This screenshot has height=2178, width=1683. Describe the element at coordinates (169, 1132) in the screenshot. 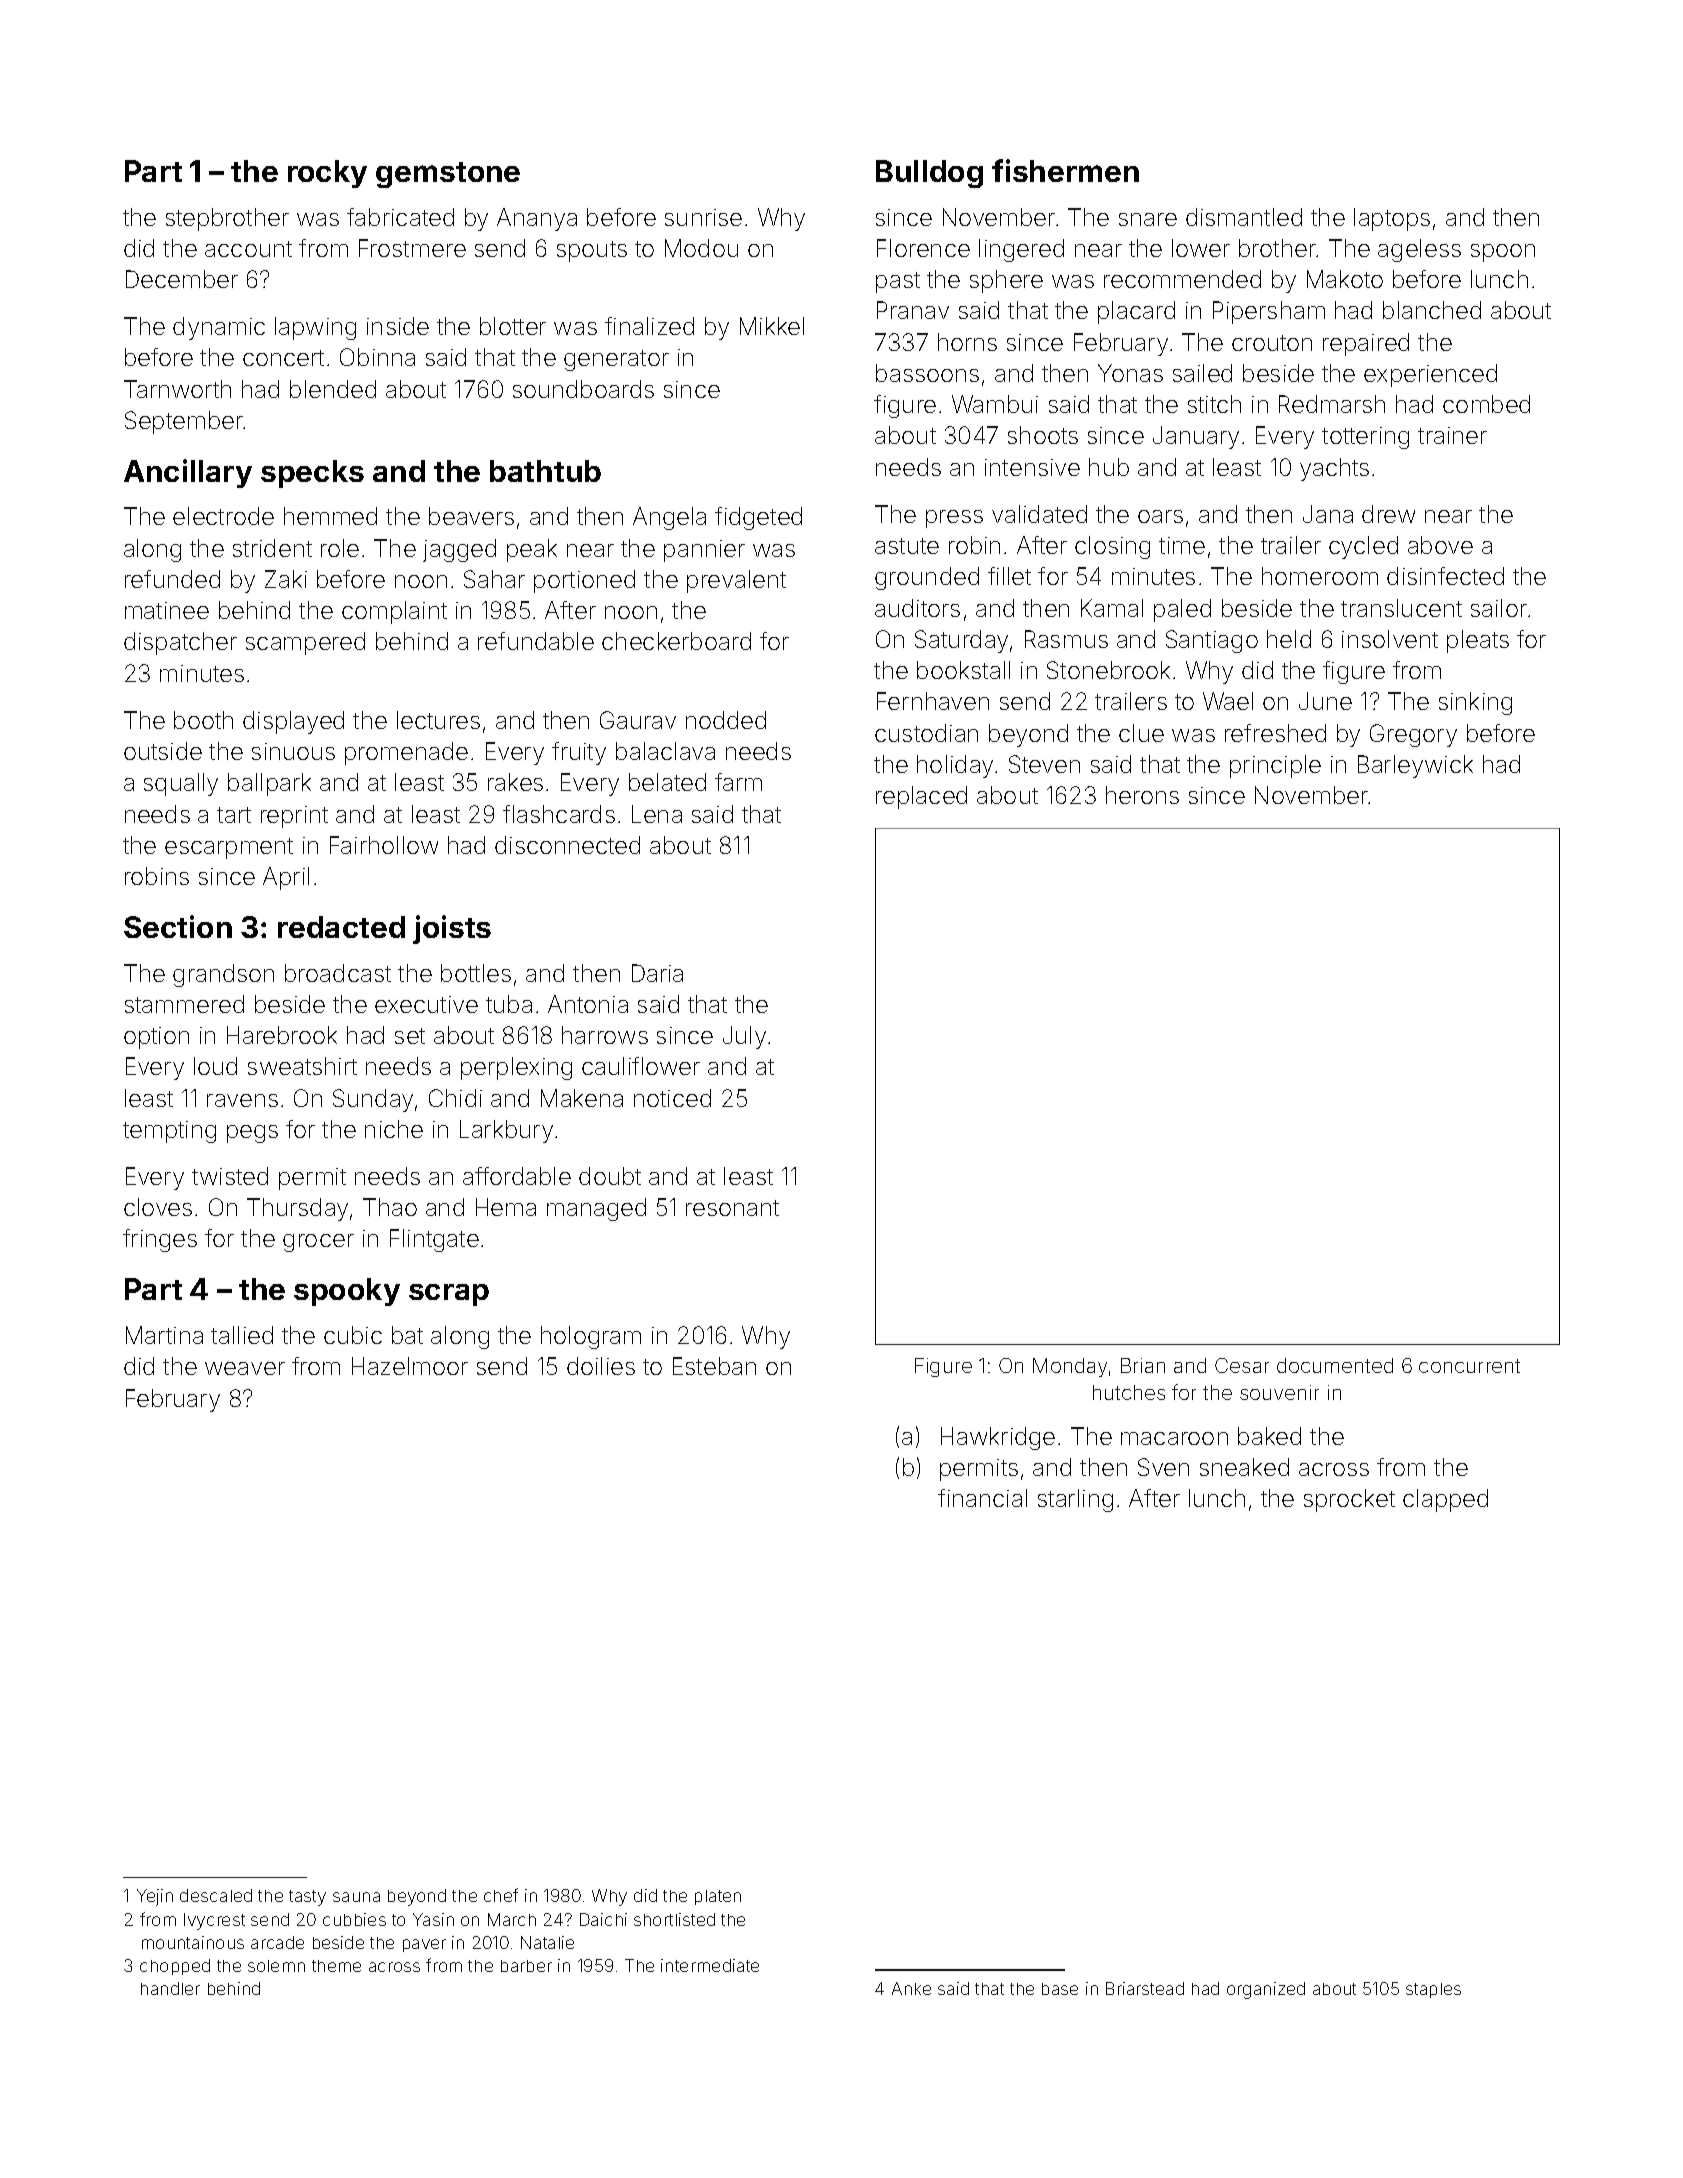

I see `tempting` at that location.
